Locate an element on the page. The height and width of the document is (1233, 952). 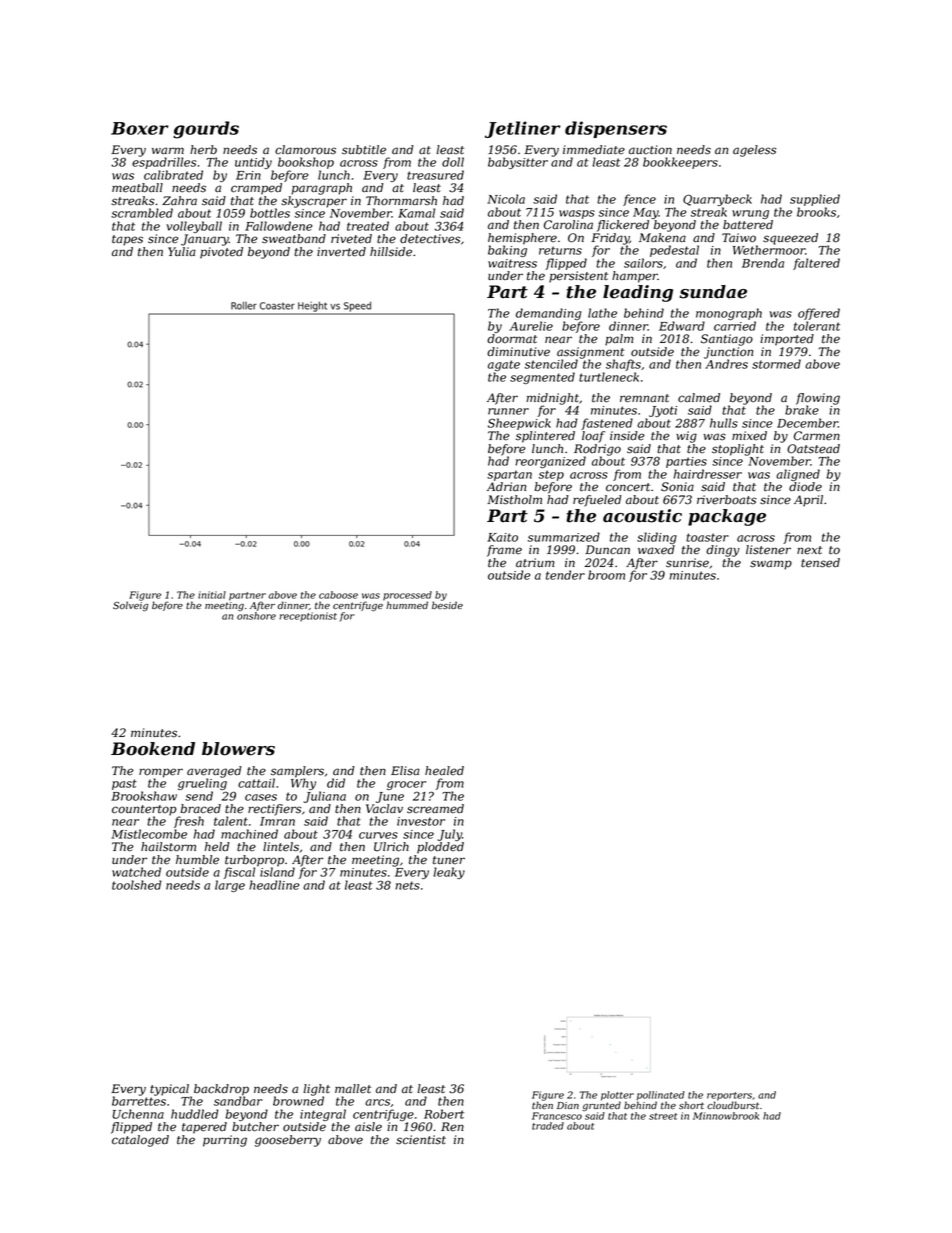
reporters is located at coordinates (729, 1096).
